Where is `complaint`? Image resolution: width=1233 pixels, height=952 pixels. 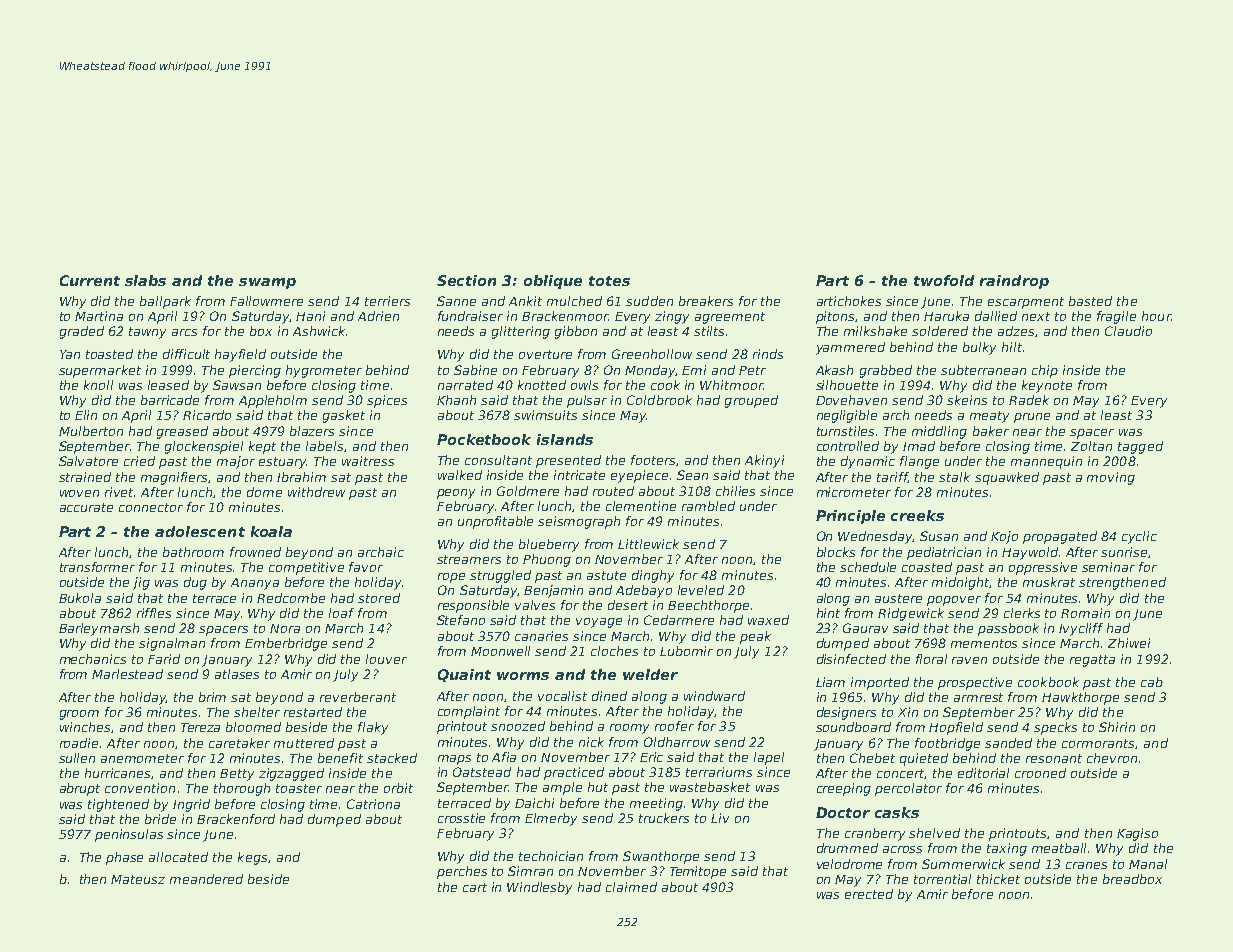 complaint is located at coordinates (469, 712).
